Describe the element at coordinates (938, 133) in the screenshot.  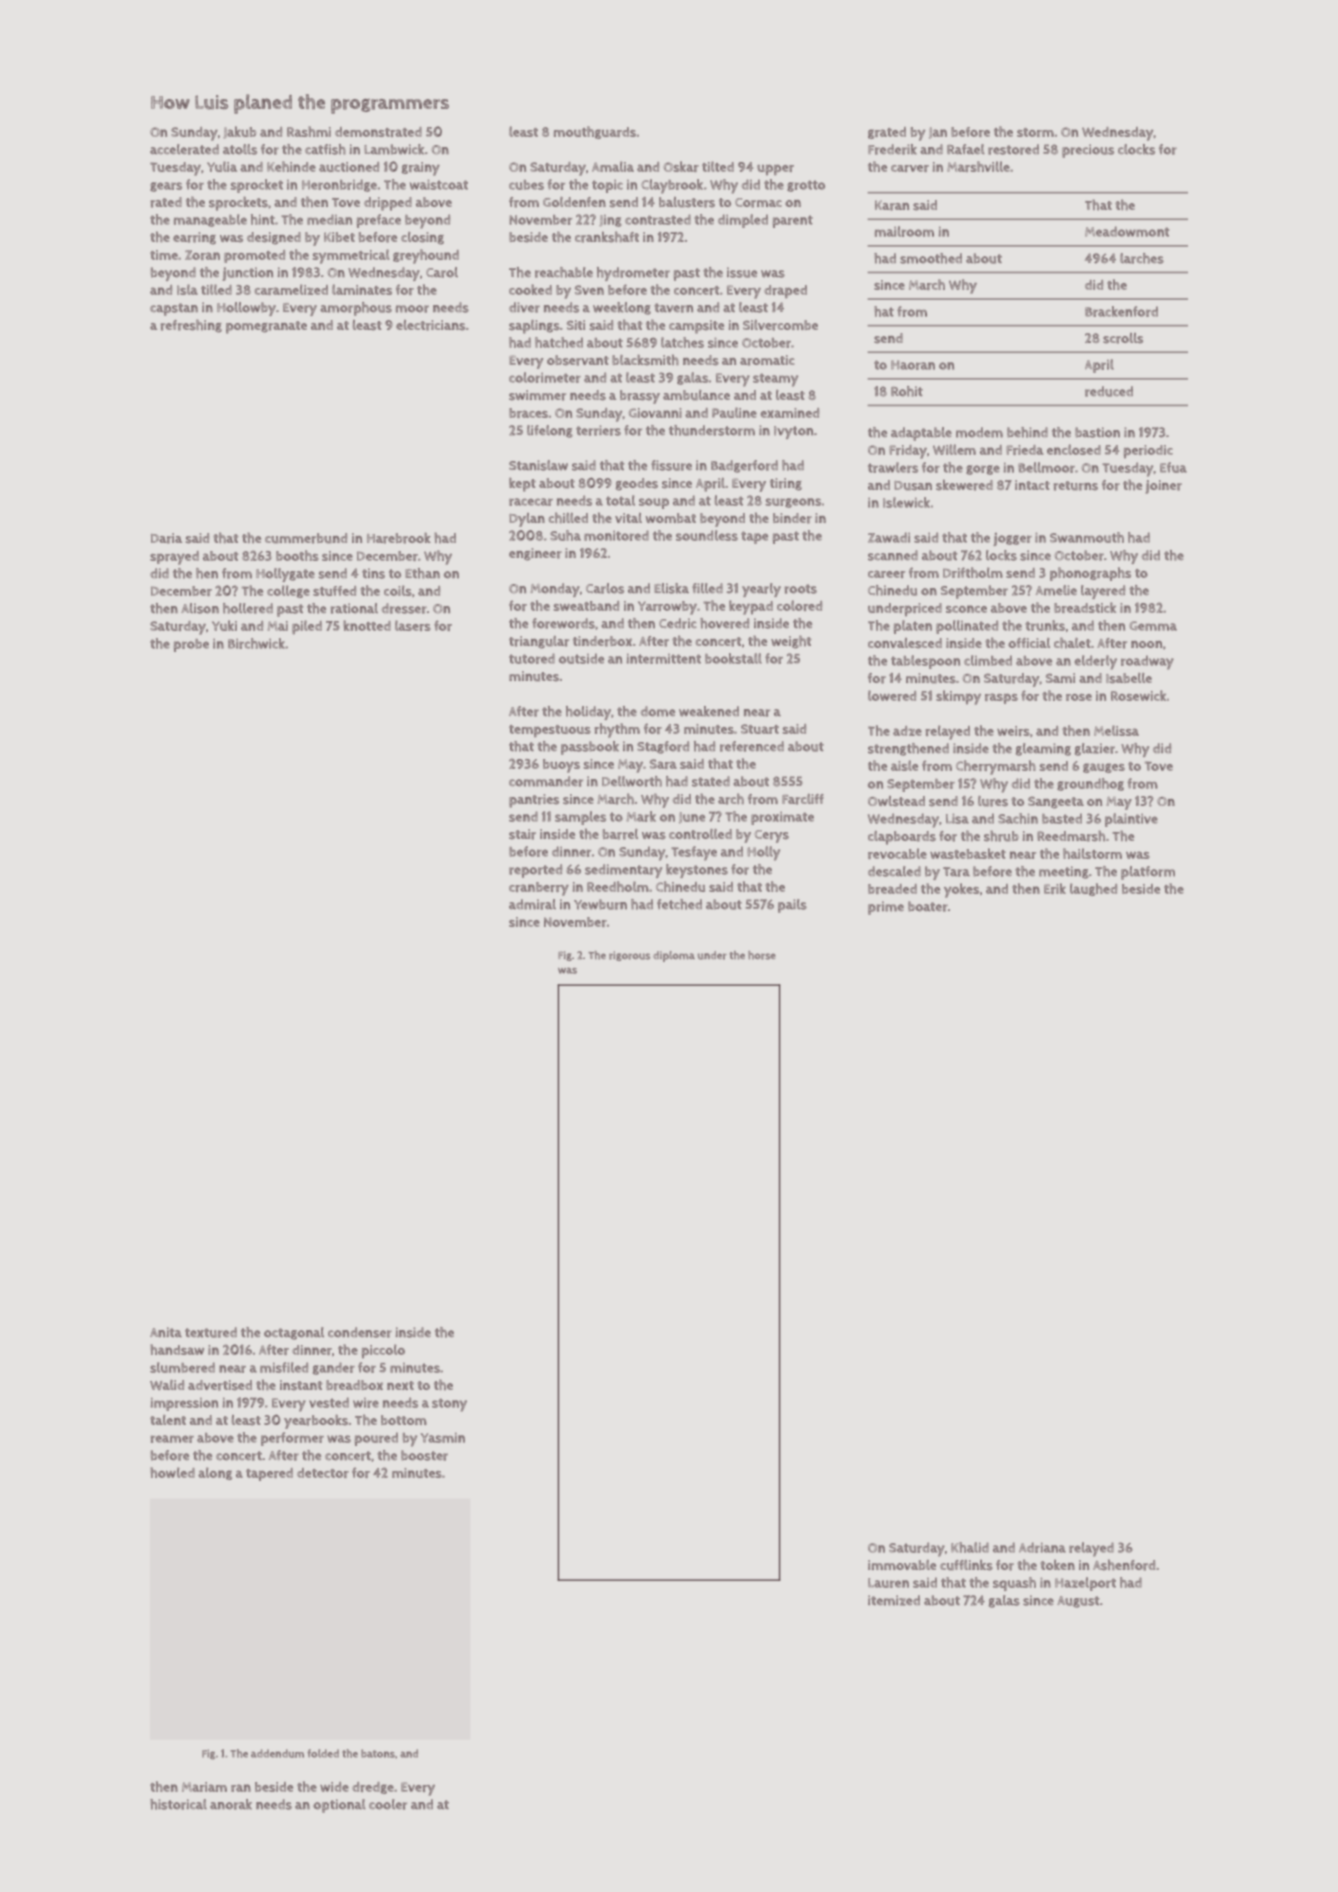
I see `Jan` at that location.
